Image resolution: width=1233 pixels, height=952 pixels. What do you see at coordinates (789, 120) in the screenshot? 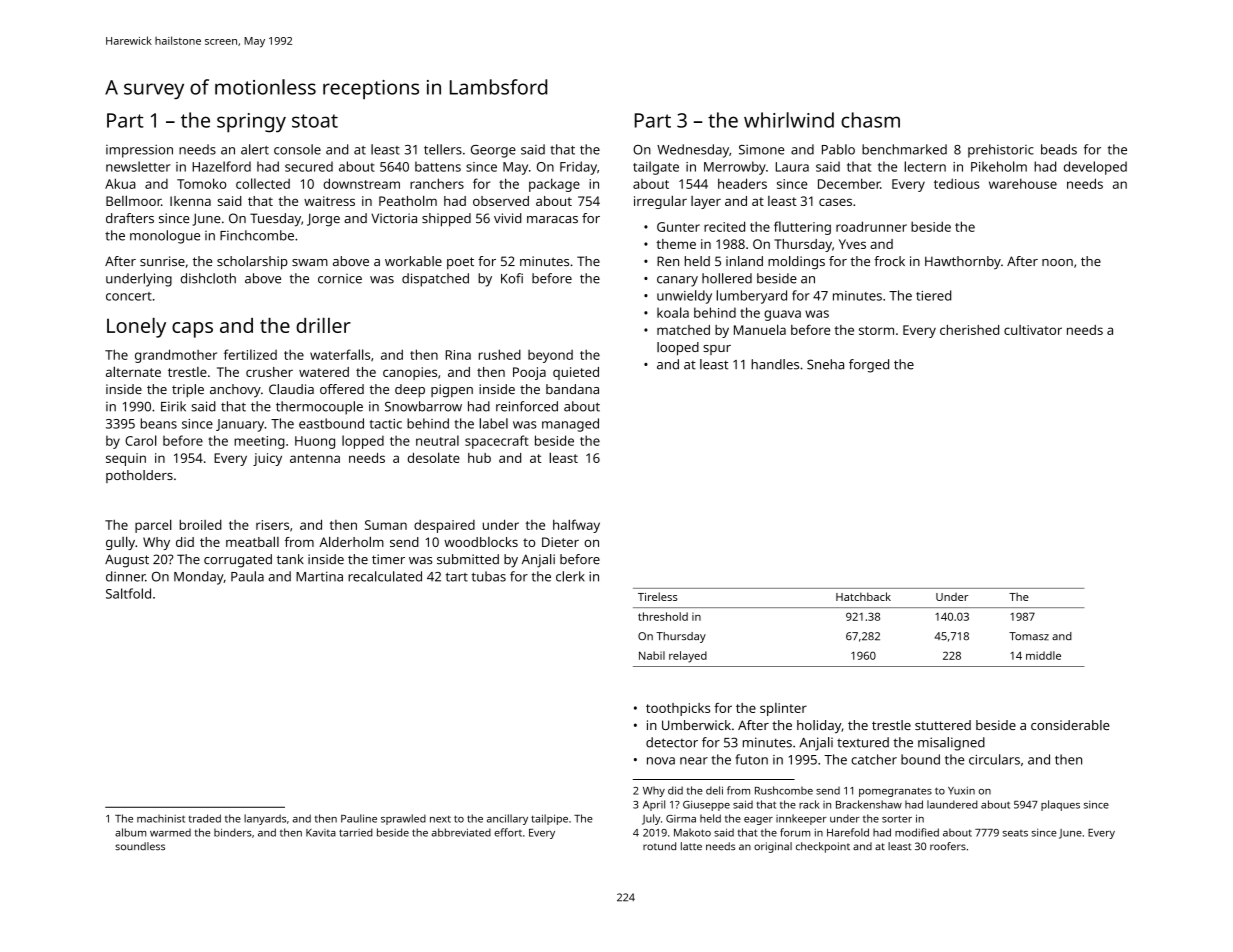
I see `whirlwind` at bounding box center [789, 120].
